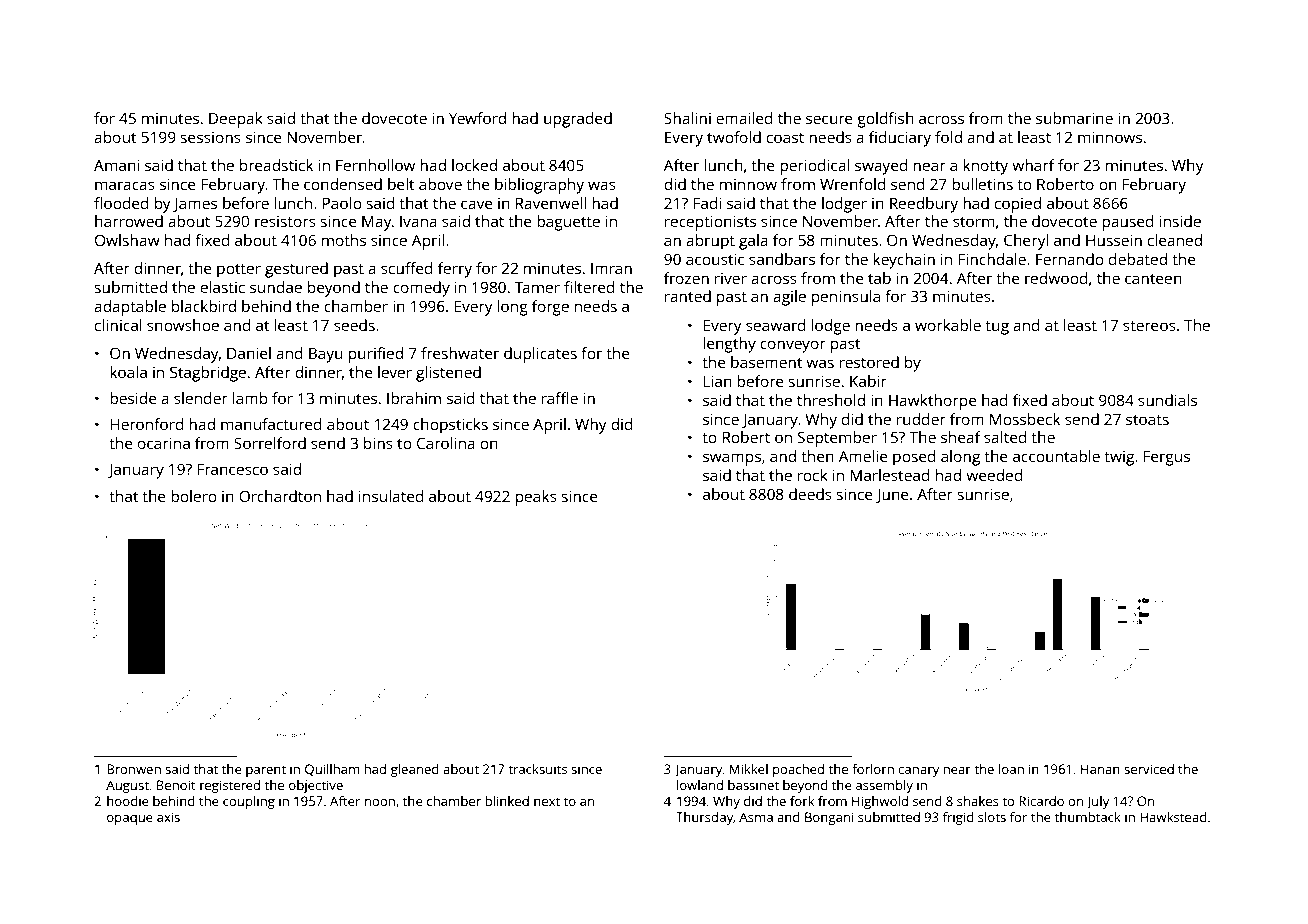  Describe the element at coordinates (401, 184) in the screenshot. I see `belt` at that location.
